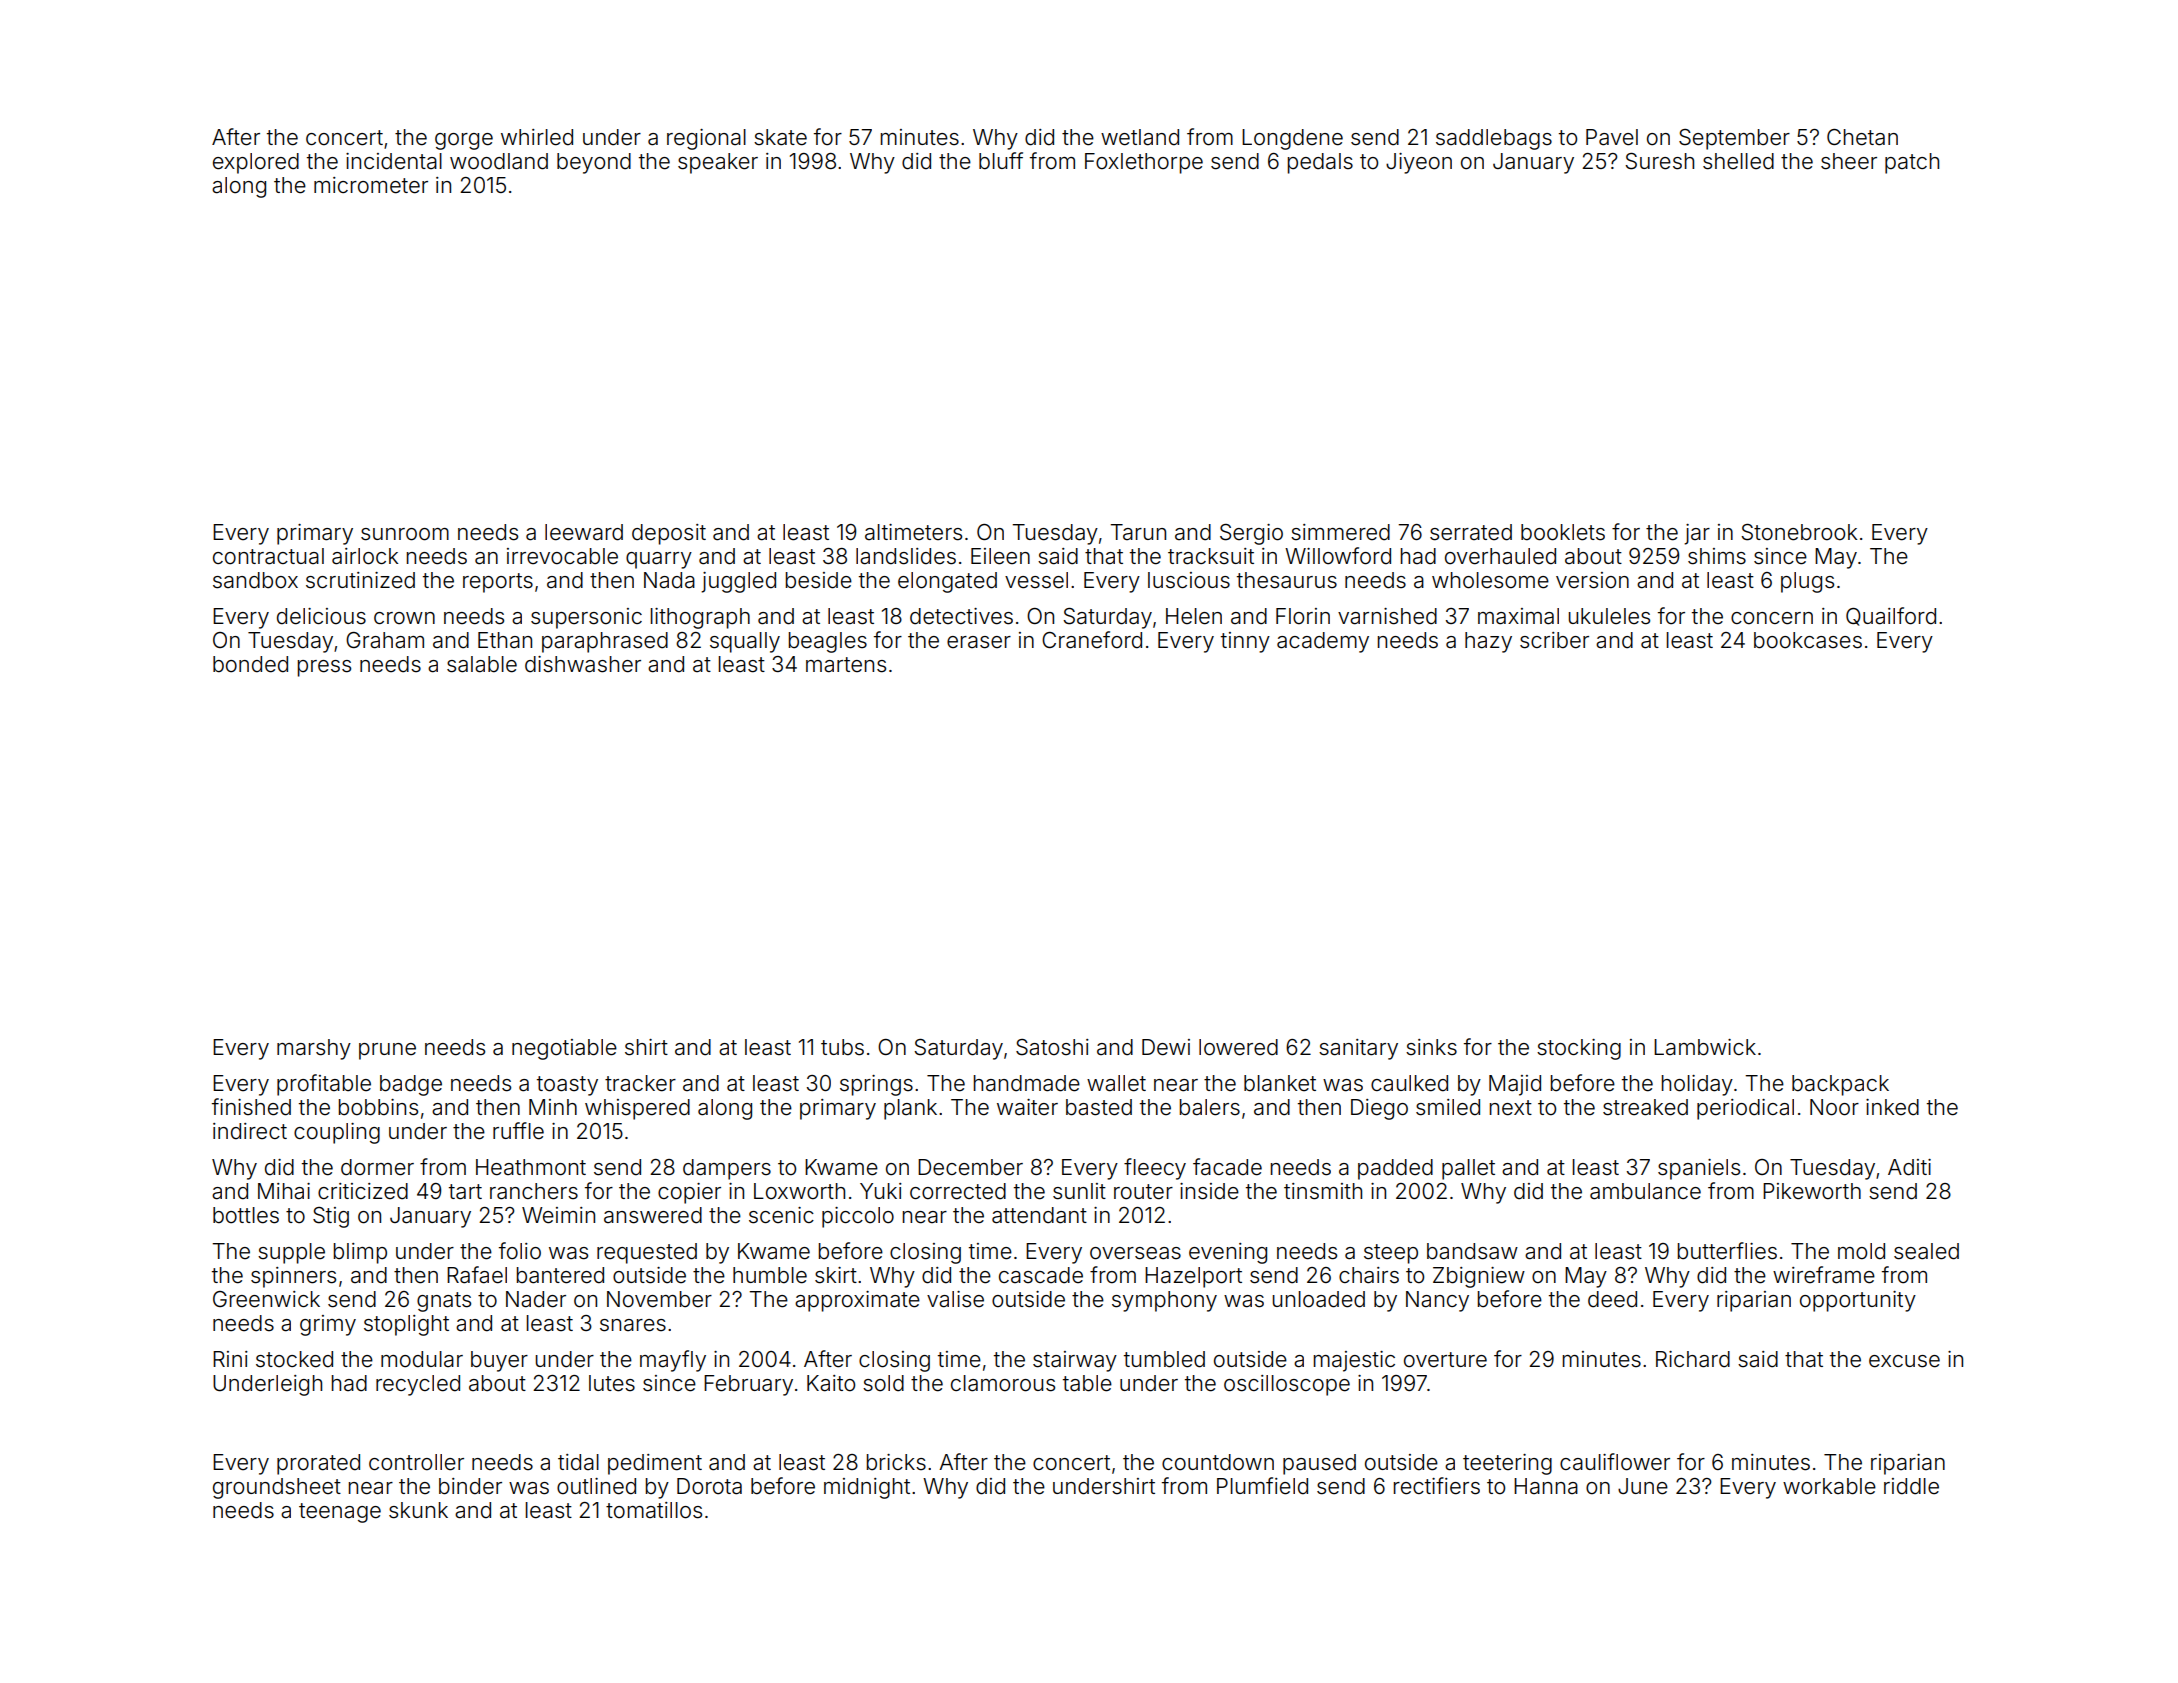 This page has height=1683, width=2178. I want to click on academy, so click(1323, 642).
